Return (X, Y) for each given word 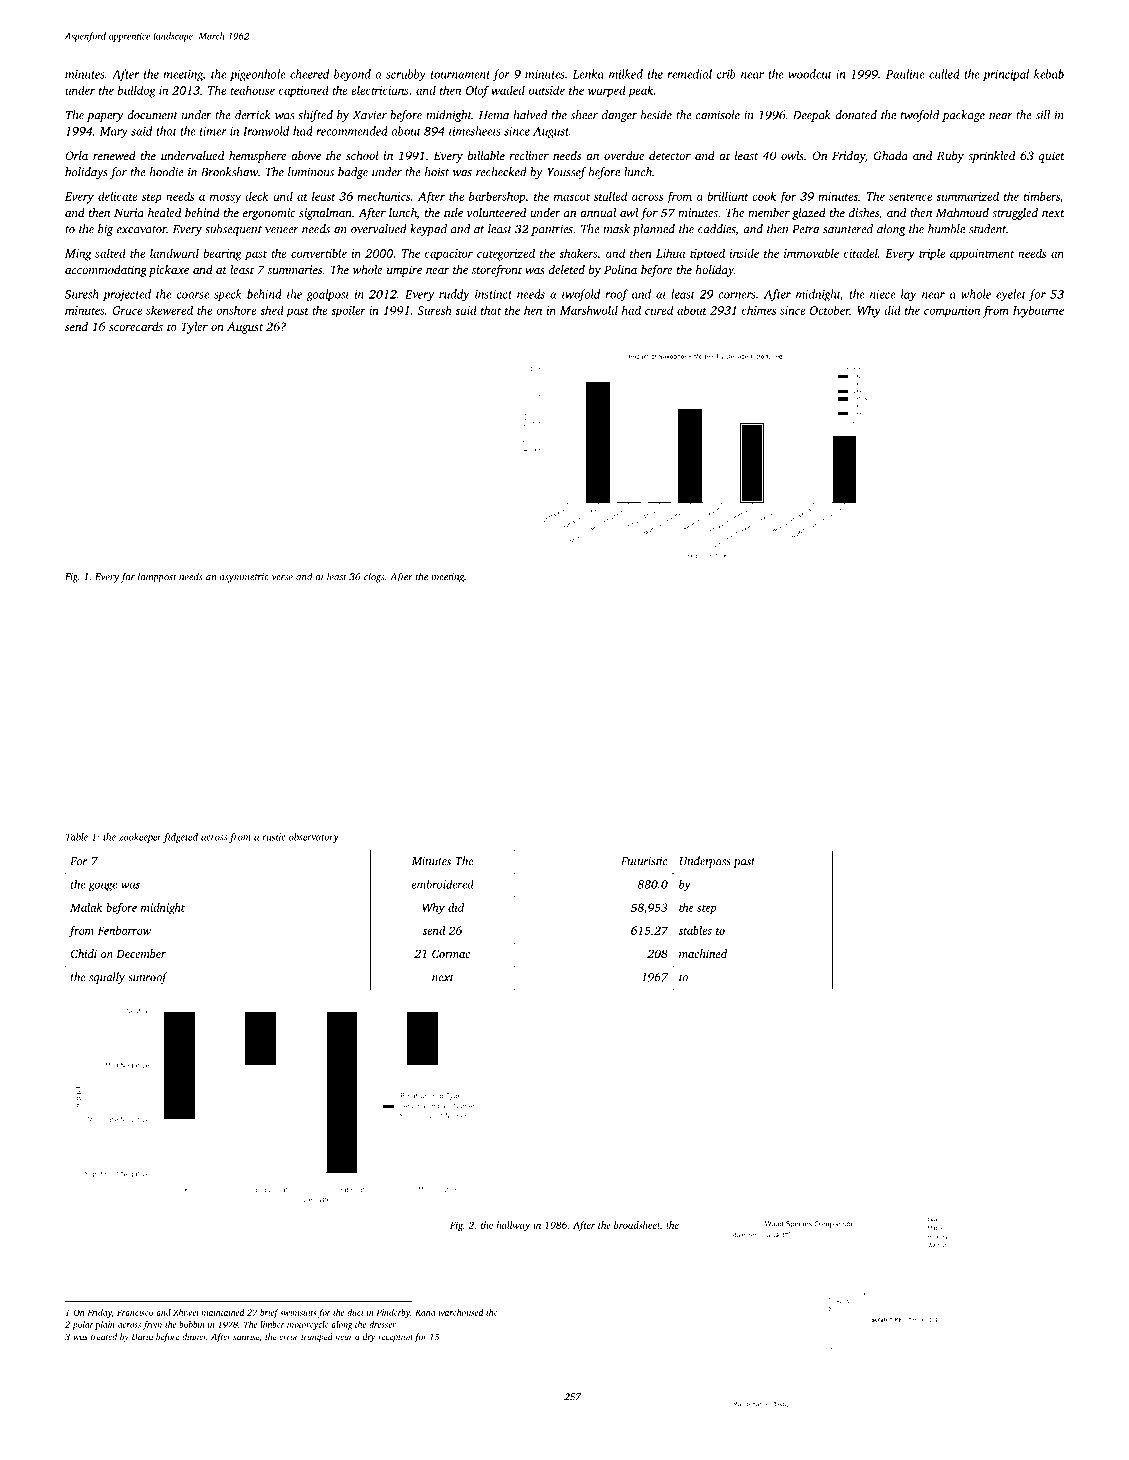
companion (952, 312)
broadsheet (637, 1225)
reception (395, 1337)
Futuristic (644, 861)
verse (282, 578)
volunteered (496, 212)
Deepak (812, 116)
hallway (513, 1226)
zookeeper (140, 838)
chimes (759, 310)
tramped (317, 1337)
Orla (76, 155)
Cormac (451, 953)
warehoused (461, 1312)
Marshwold (589, 310)
